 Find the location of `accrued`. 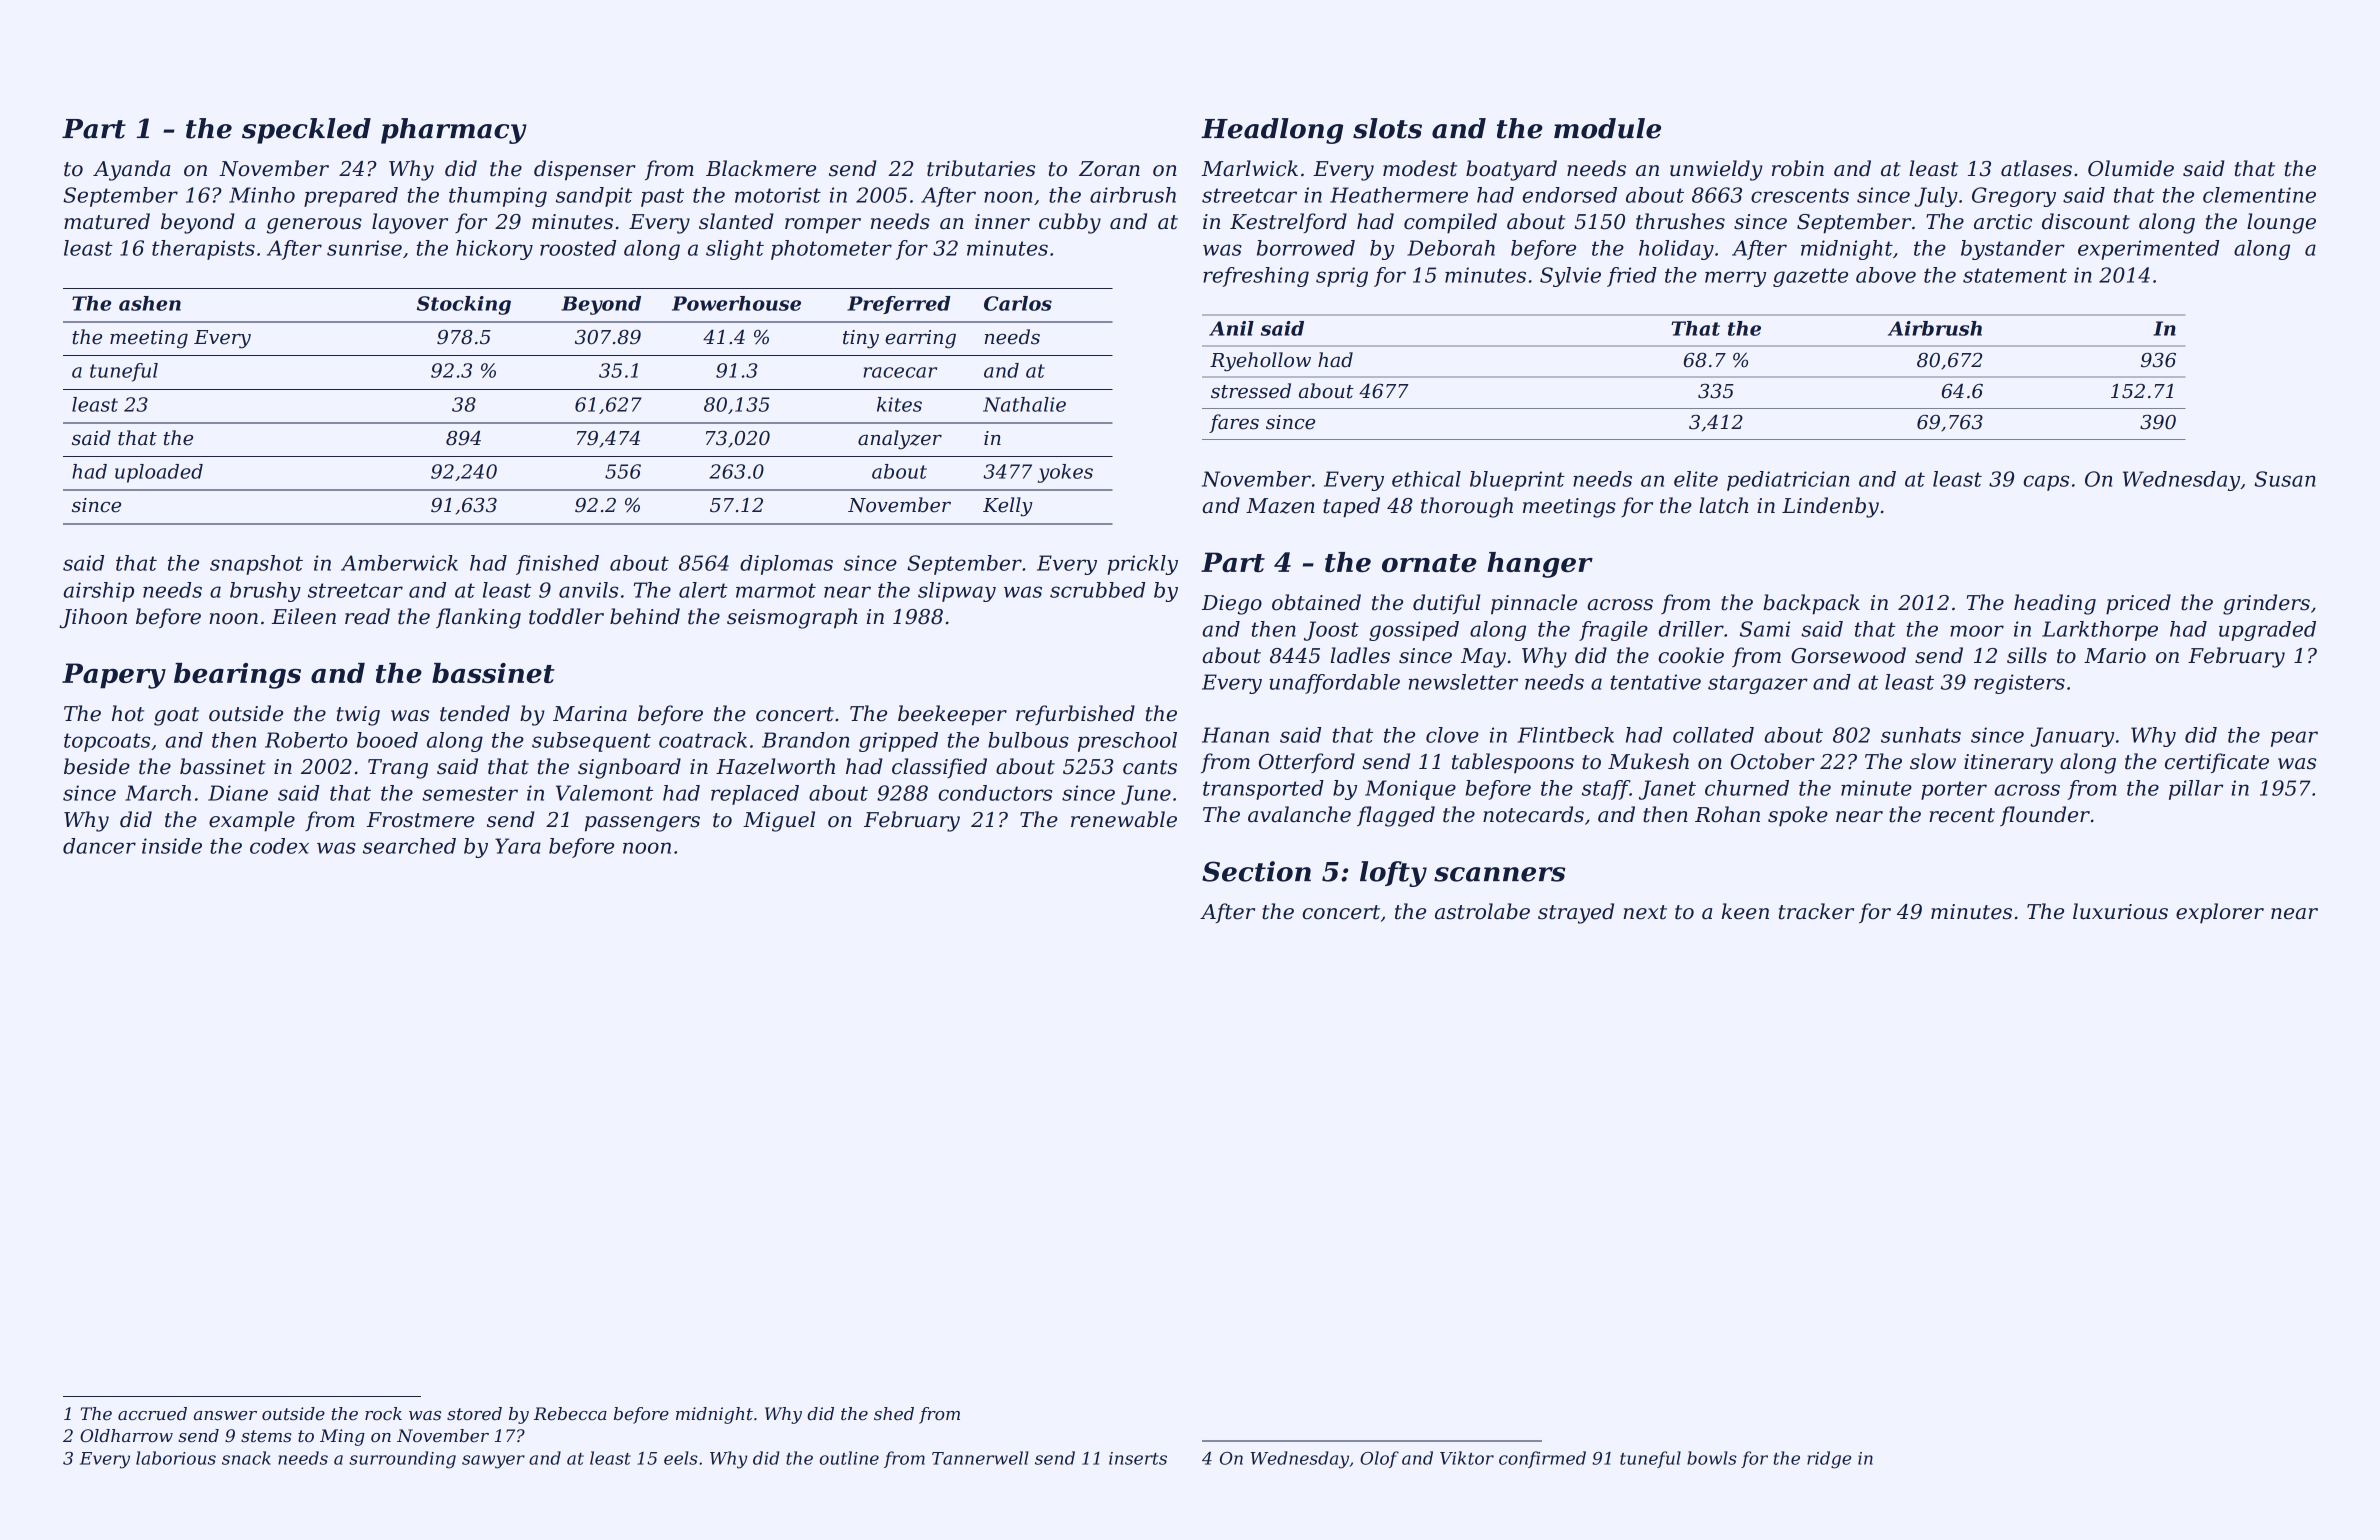

accrued is located at coordinates (152, 1413).
